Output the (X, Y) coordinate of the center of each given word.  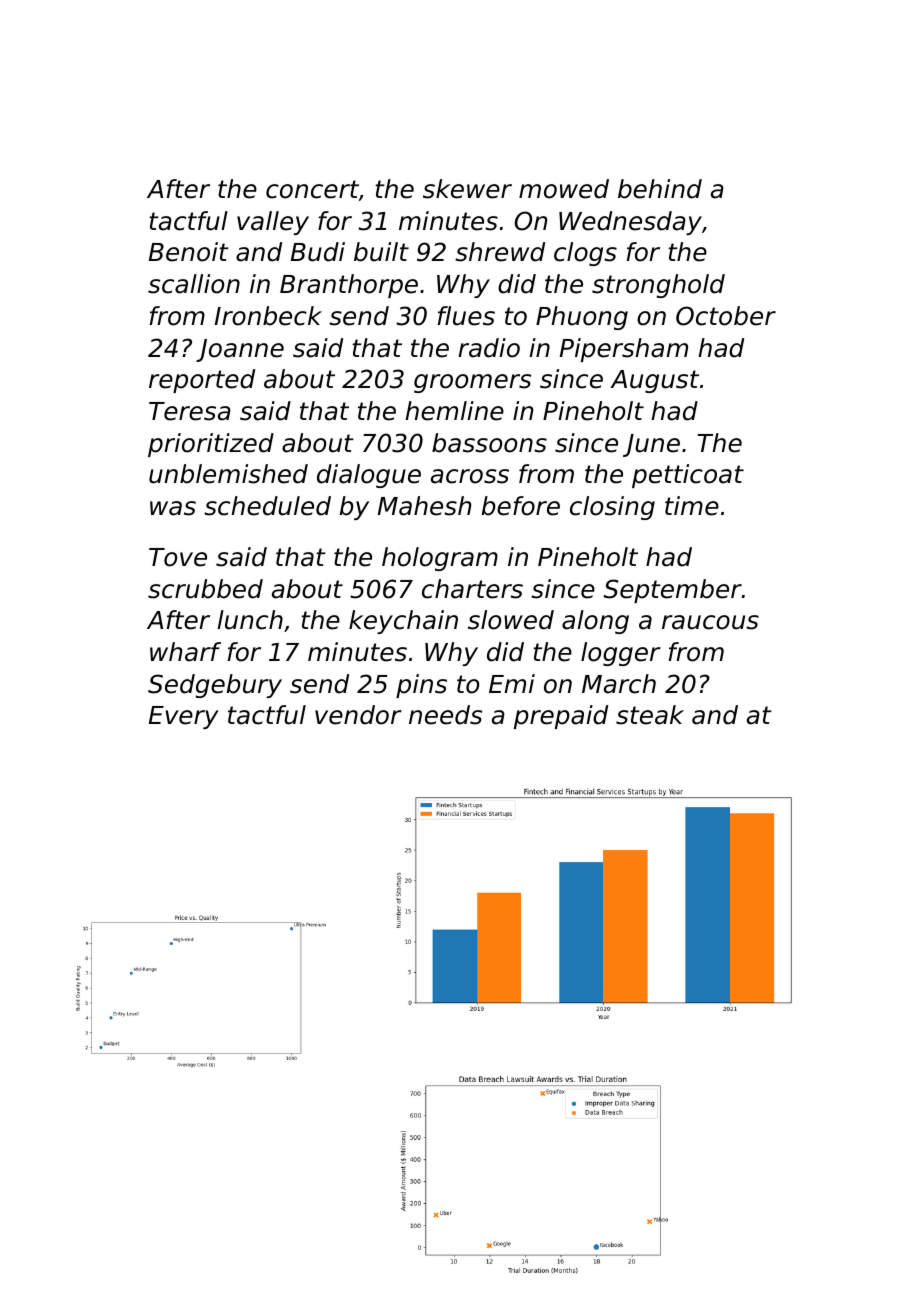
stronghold (658, 286)
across (470, 476)
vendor (358, 715)
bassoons (489, 443)
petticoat (688, 476)
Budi (318, 252)
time (692, 506)
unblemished (228, 474)
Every (184, 717)
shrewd (500, 252)
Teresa (190, 411)
